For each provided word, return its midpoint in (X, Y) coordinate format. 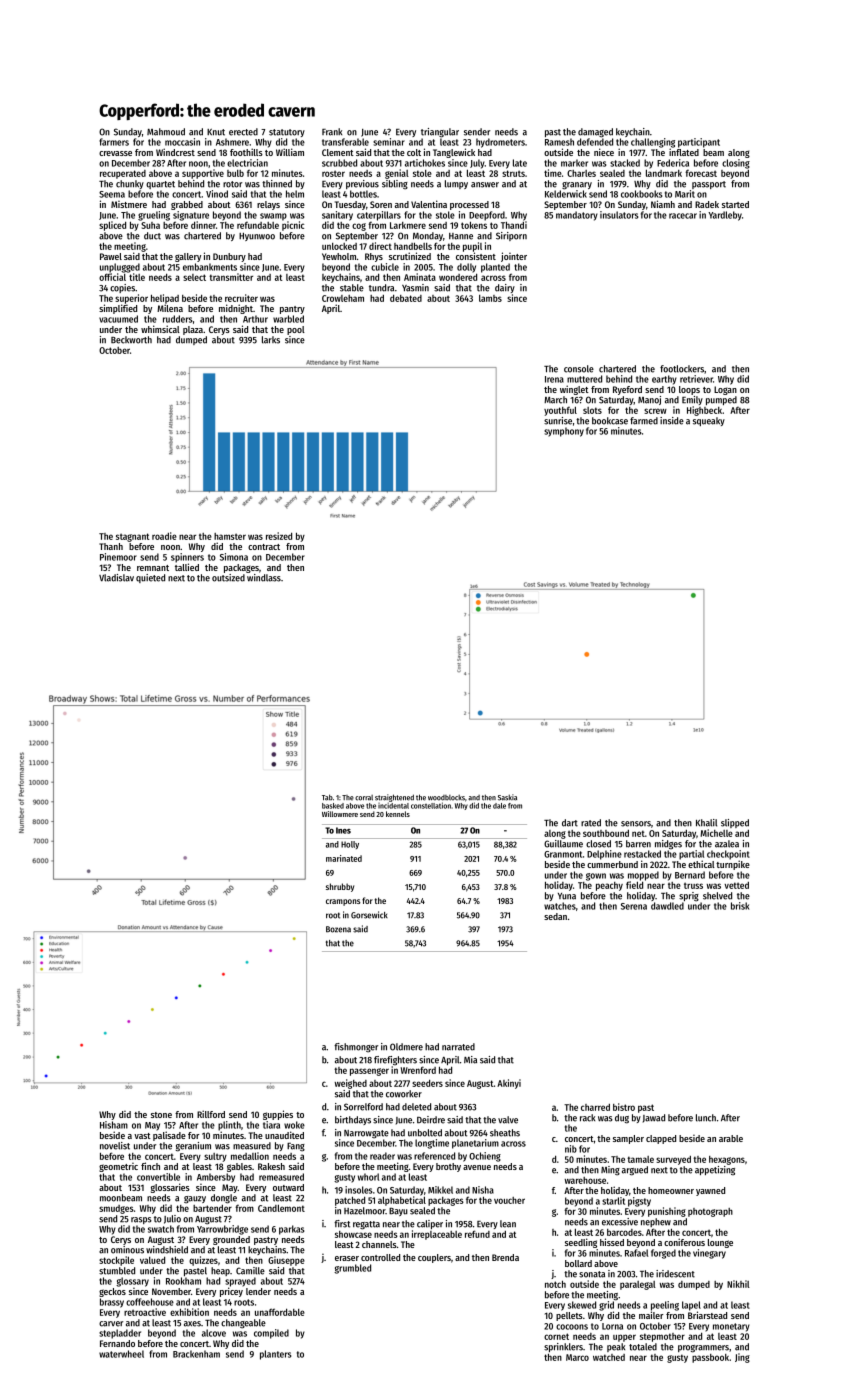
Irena (554, 379)
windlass (264, 578)
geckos (112, 1292)
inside (672, 421)
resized (279, 536)
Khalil (706, 823)
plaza (193, 330)
